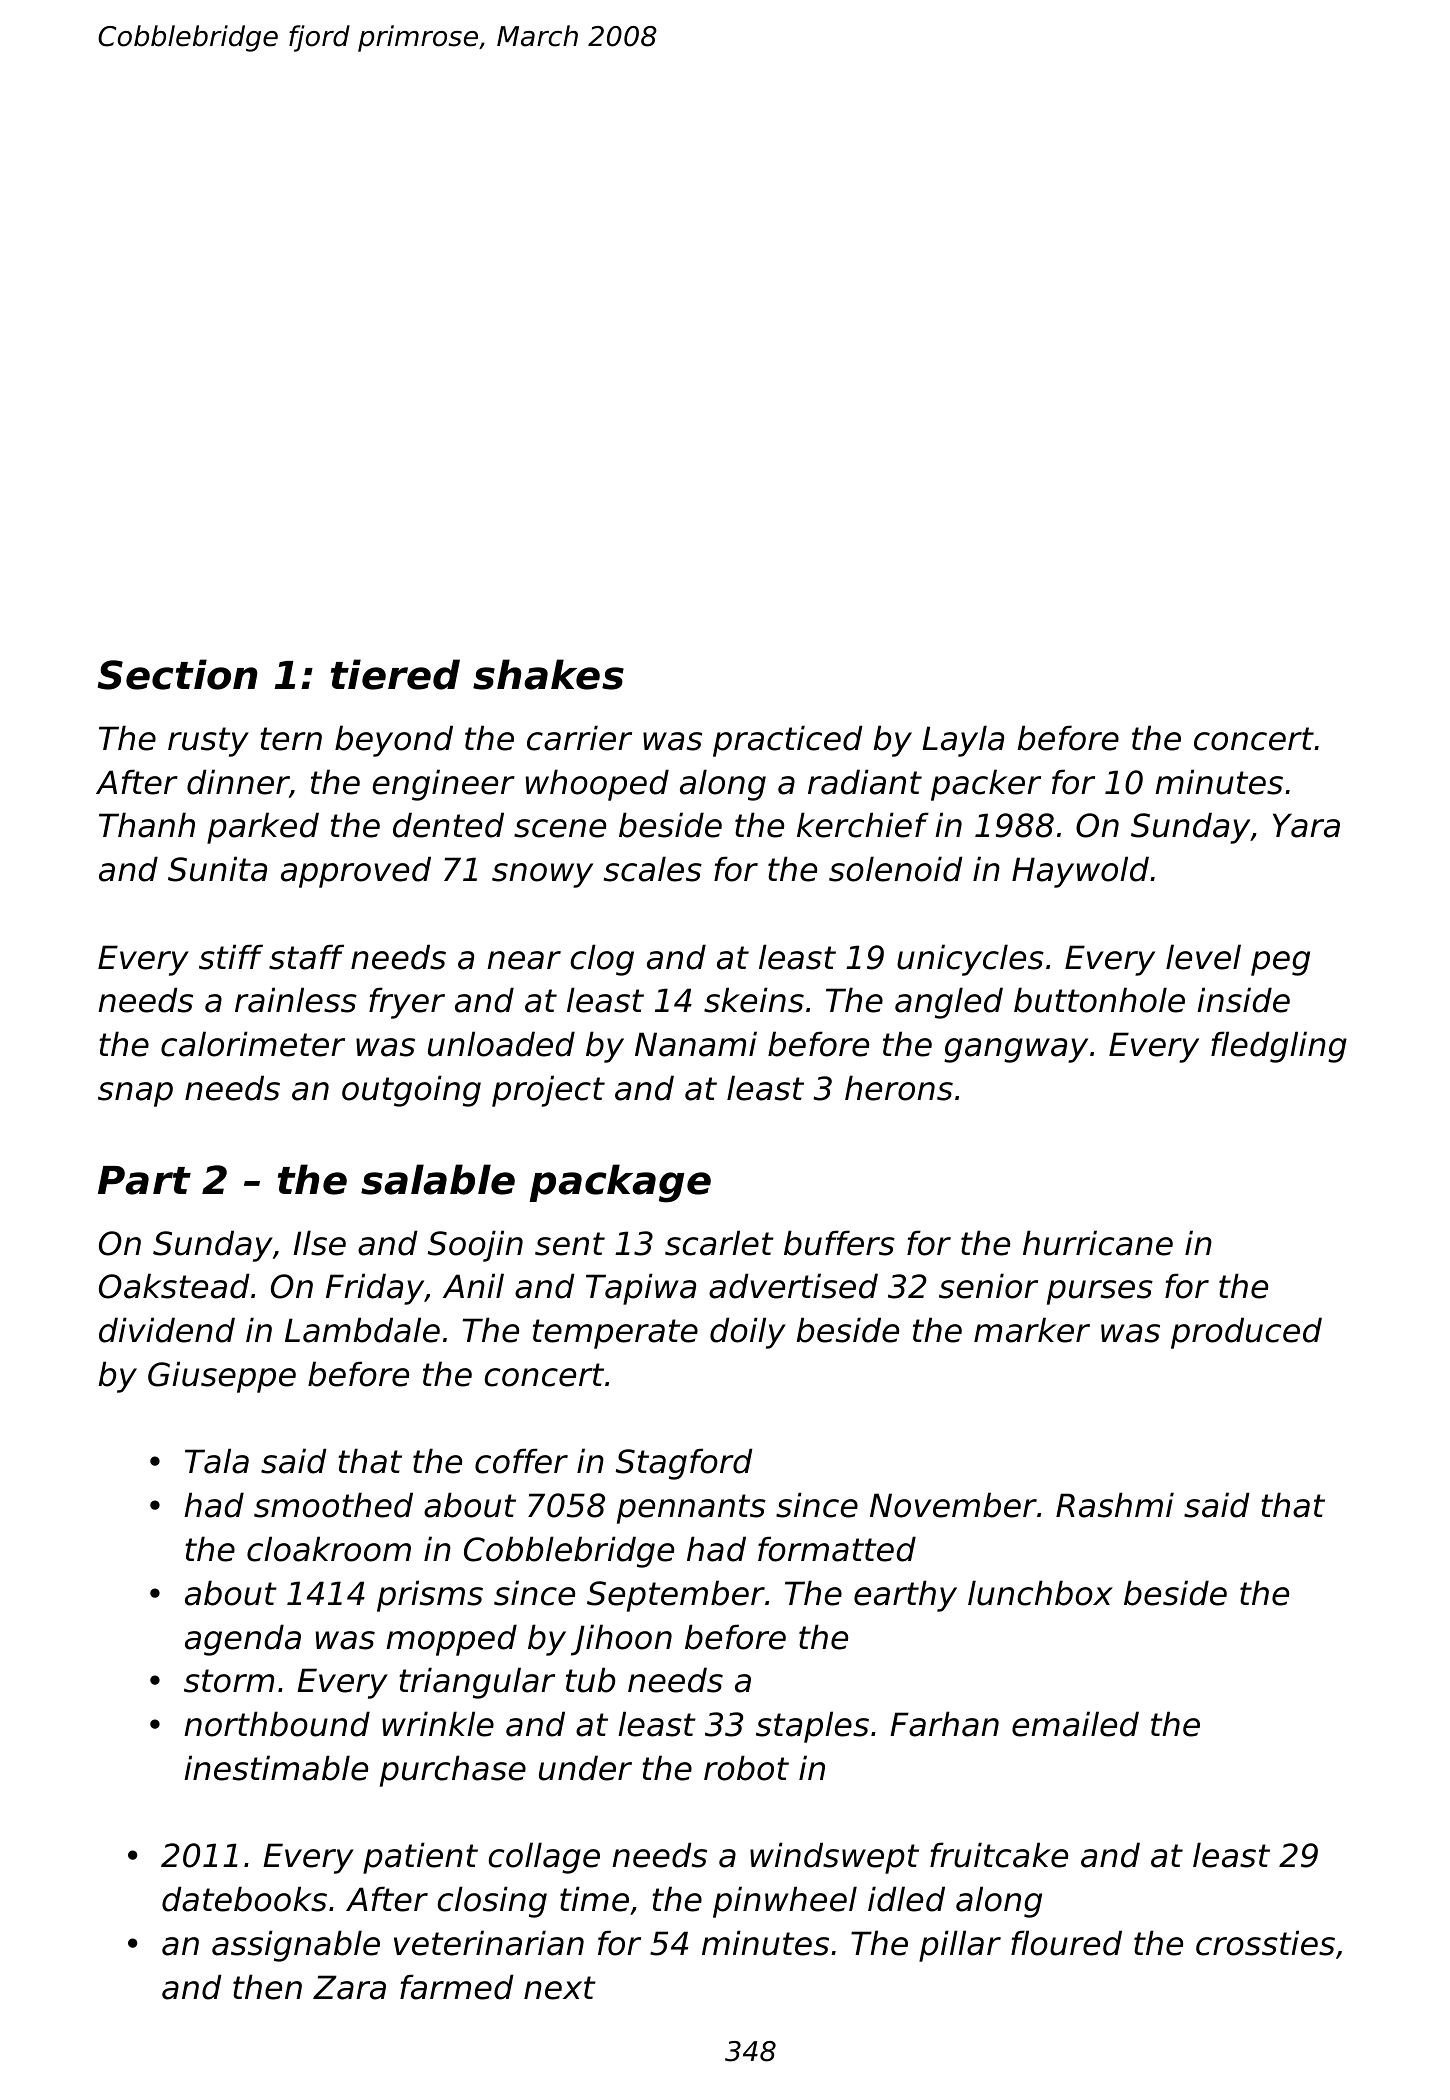 This screenshot has width=1450, height=2100. Describe the element at coordinates (147, 825) in the screenshot. I see `Thanh` at that location.
